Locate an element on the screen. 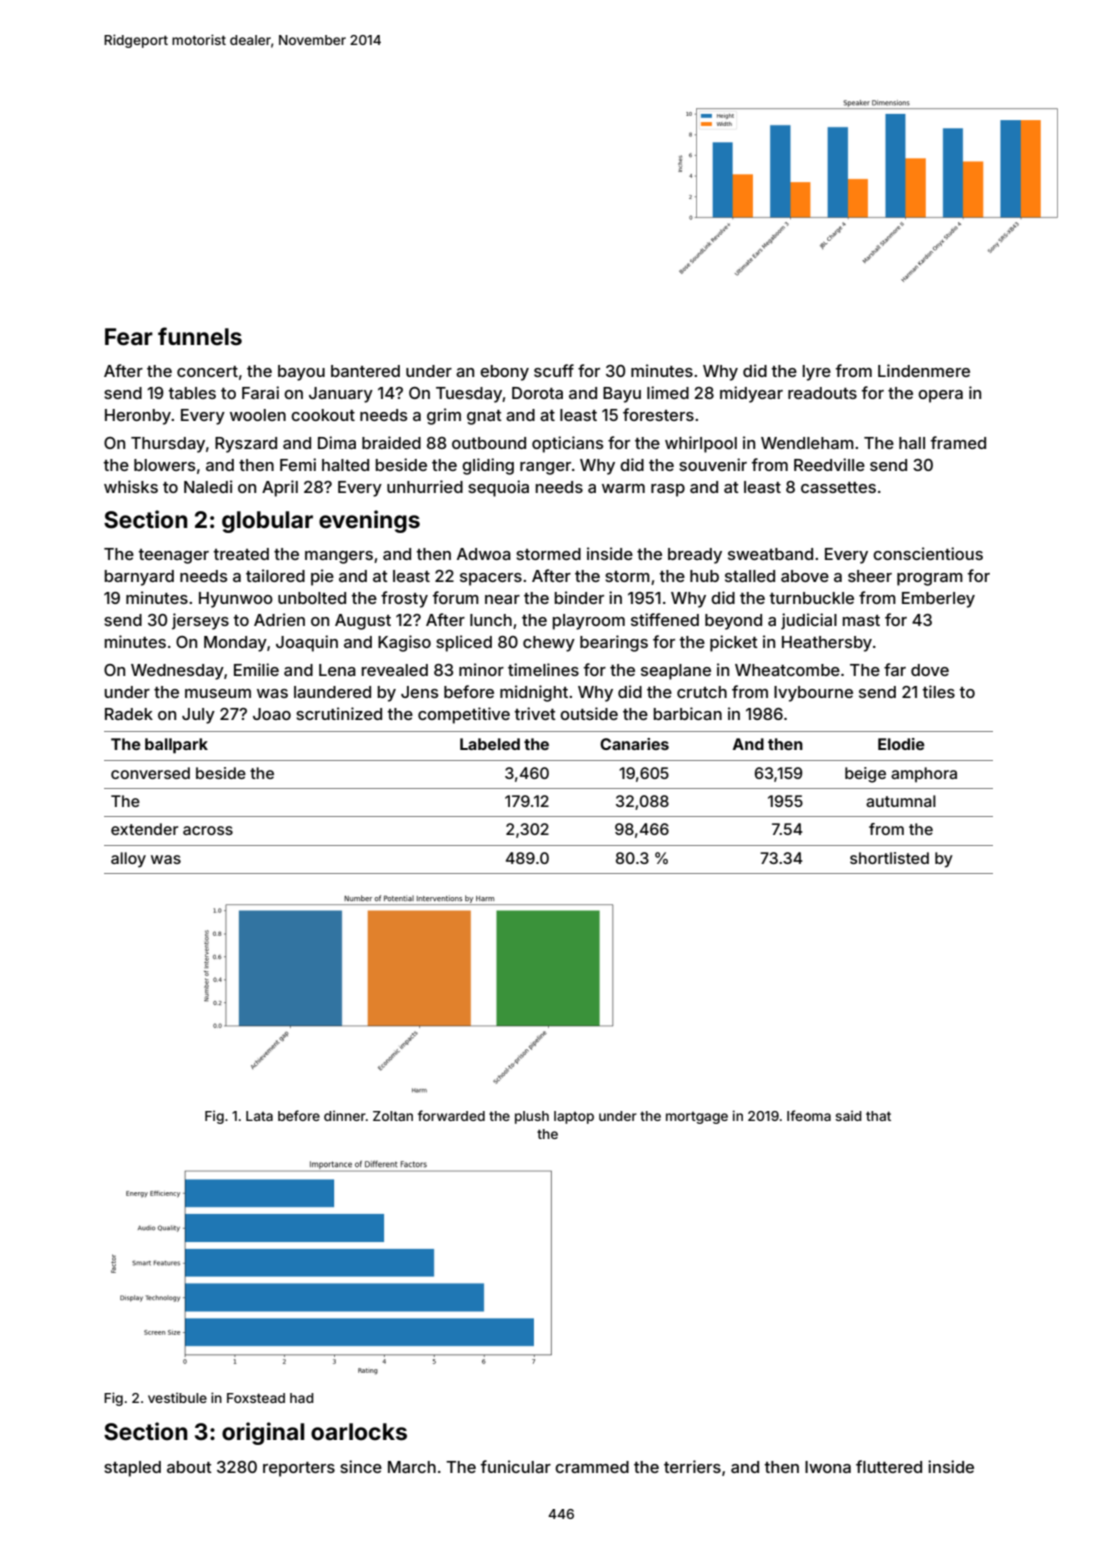  lyre is located at coordinates (817, 373).
